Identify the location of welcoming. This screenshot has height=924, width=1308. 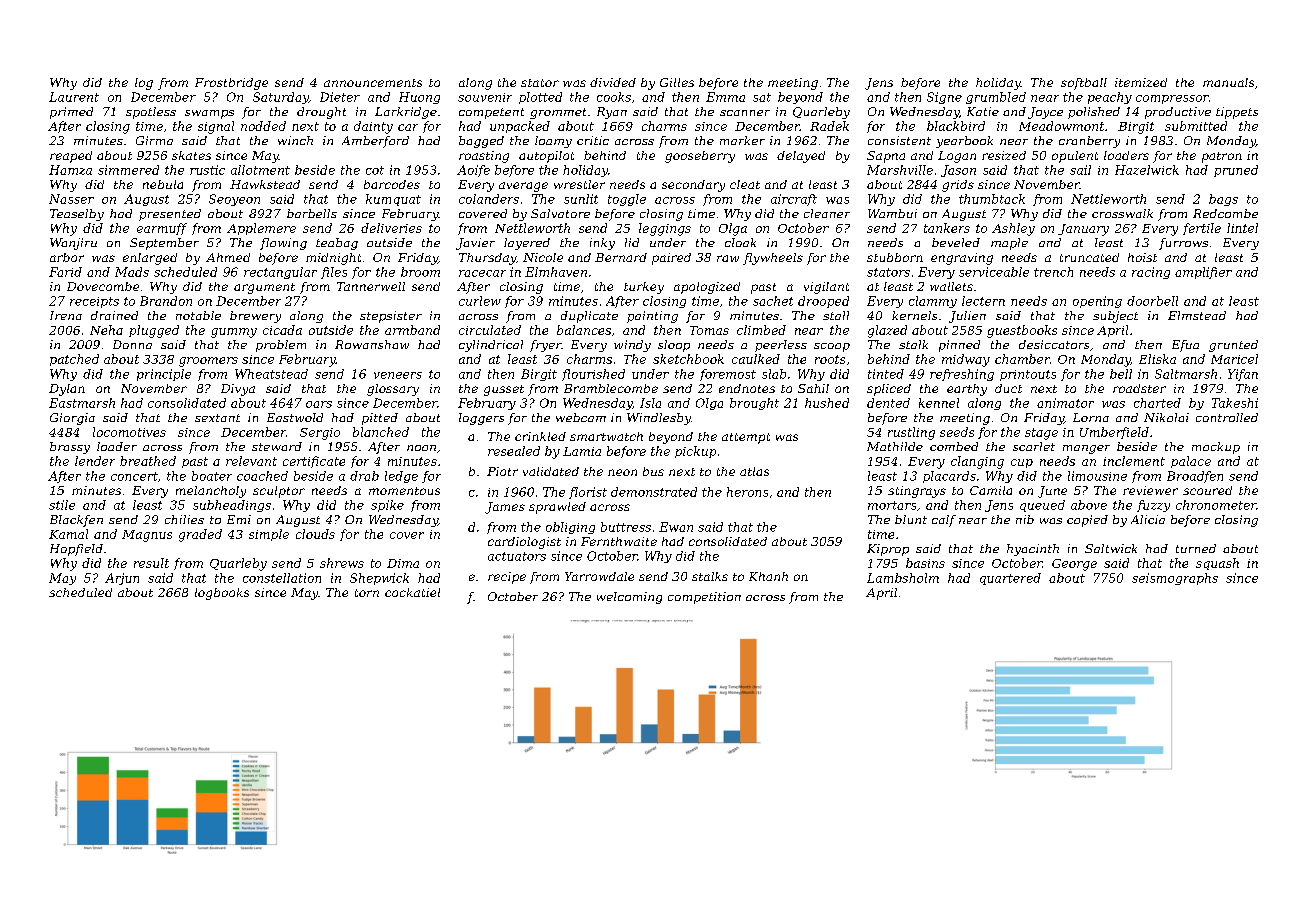
(629, 598).
